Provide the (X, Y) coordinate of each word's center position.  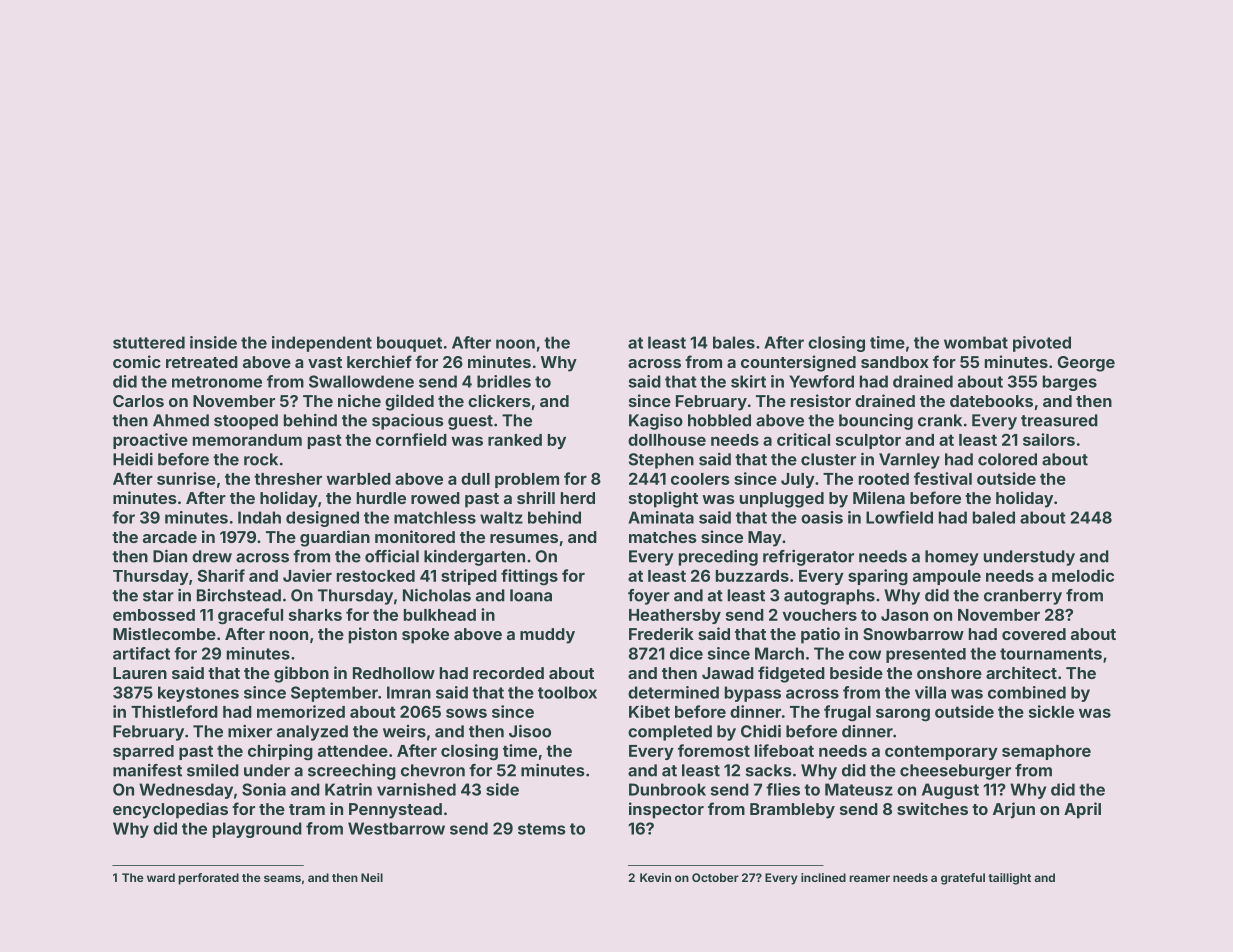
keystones (198, 694)
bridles (504, 381)
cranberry (1023, 597)
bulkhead (440, 615)
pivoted (1042, 344)
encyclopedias (170, 810)
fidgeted (791, 674)
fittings (529, 577)
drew (212, 556)
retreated (202, 362)
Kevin (655, 877)
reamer (869, 878)
